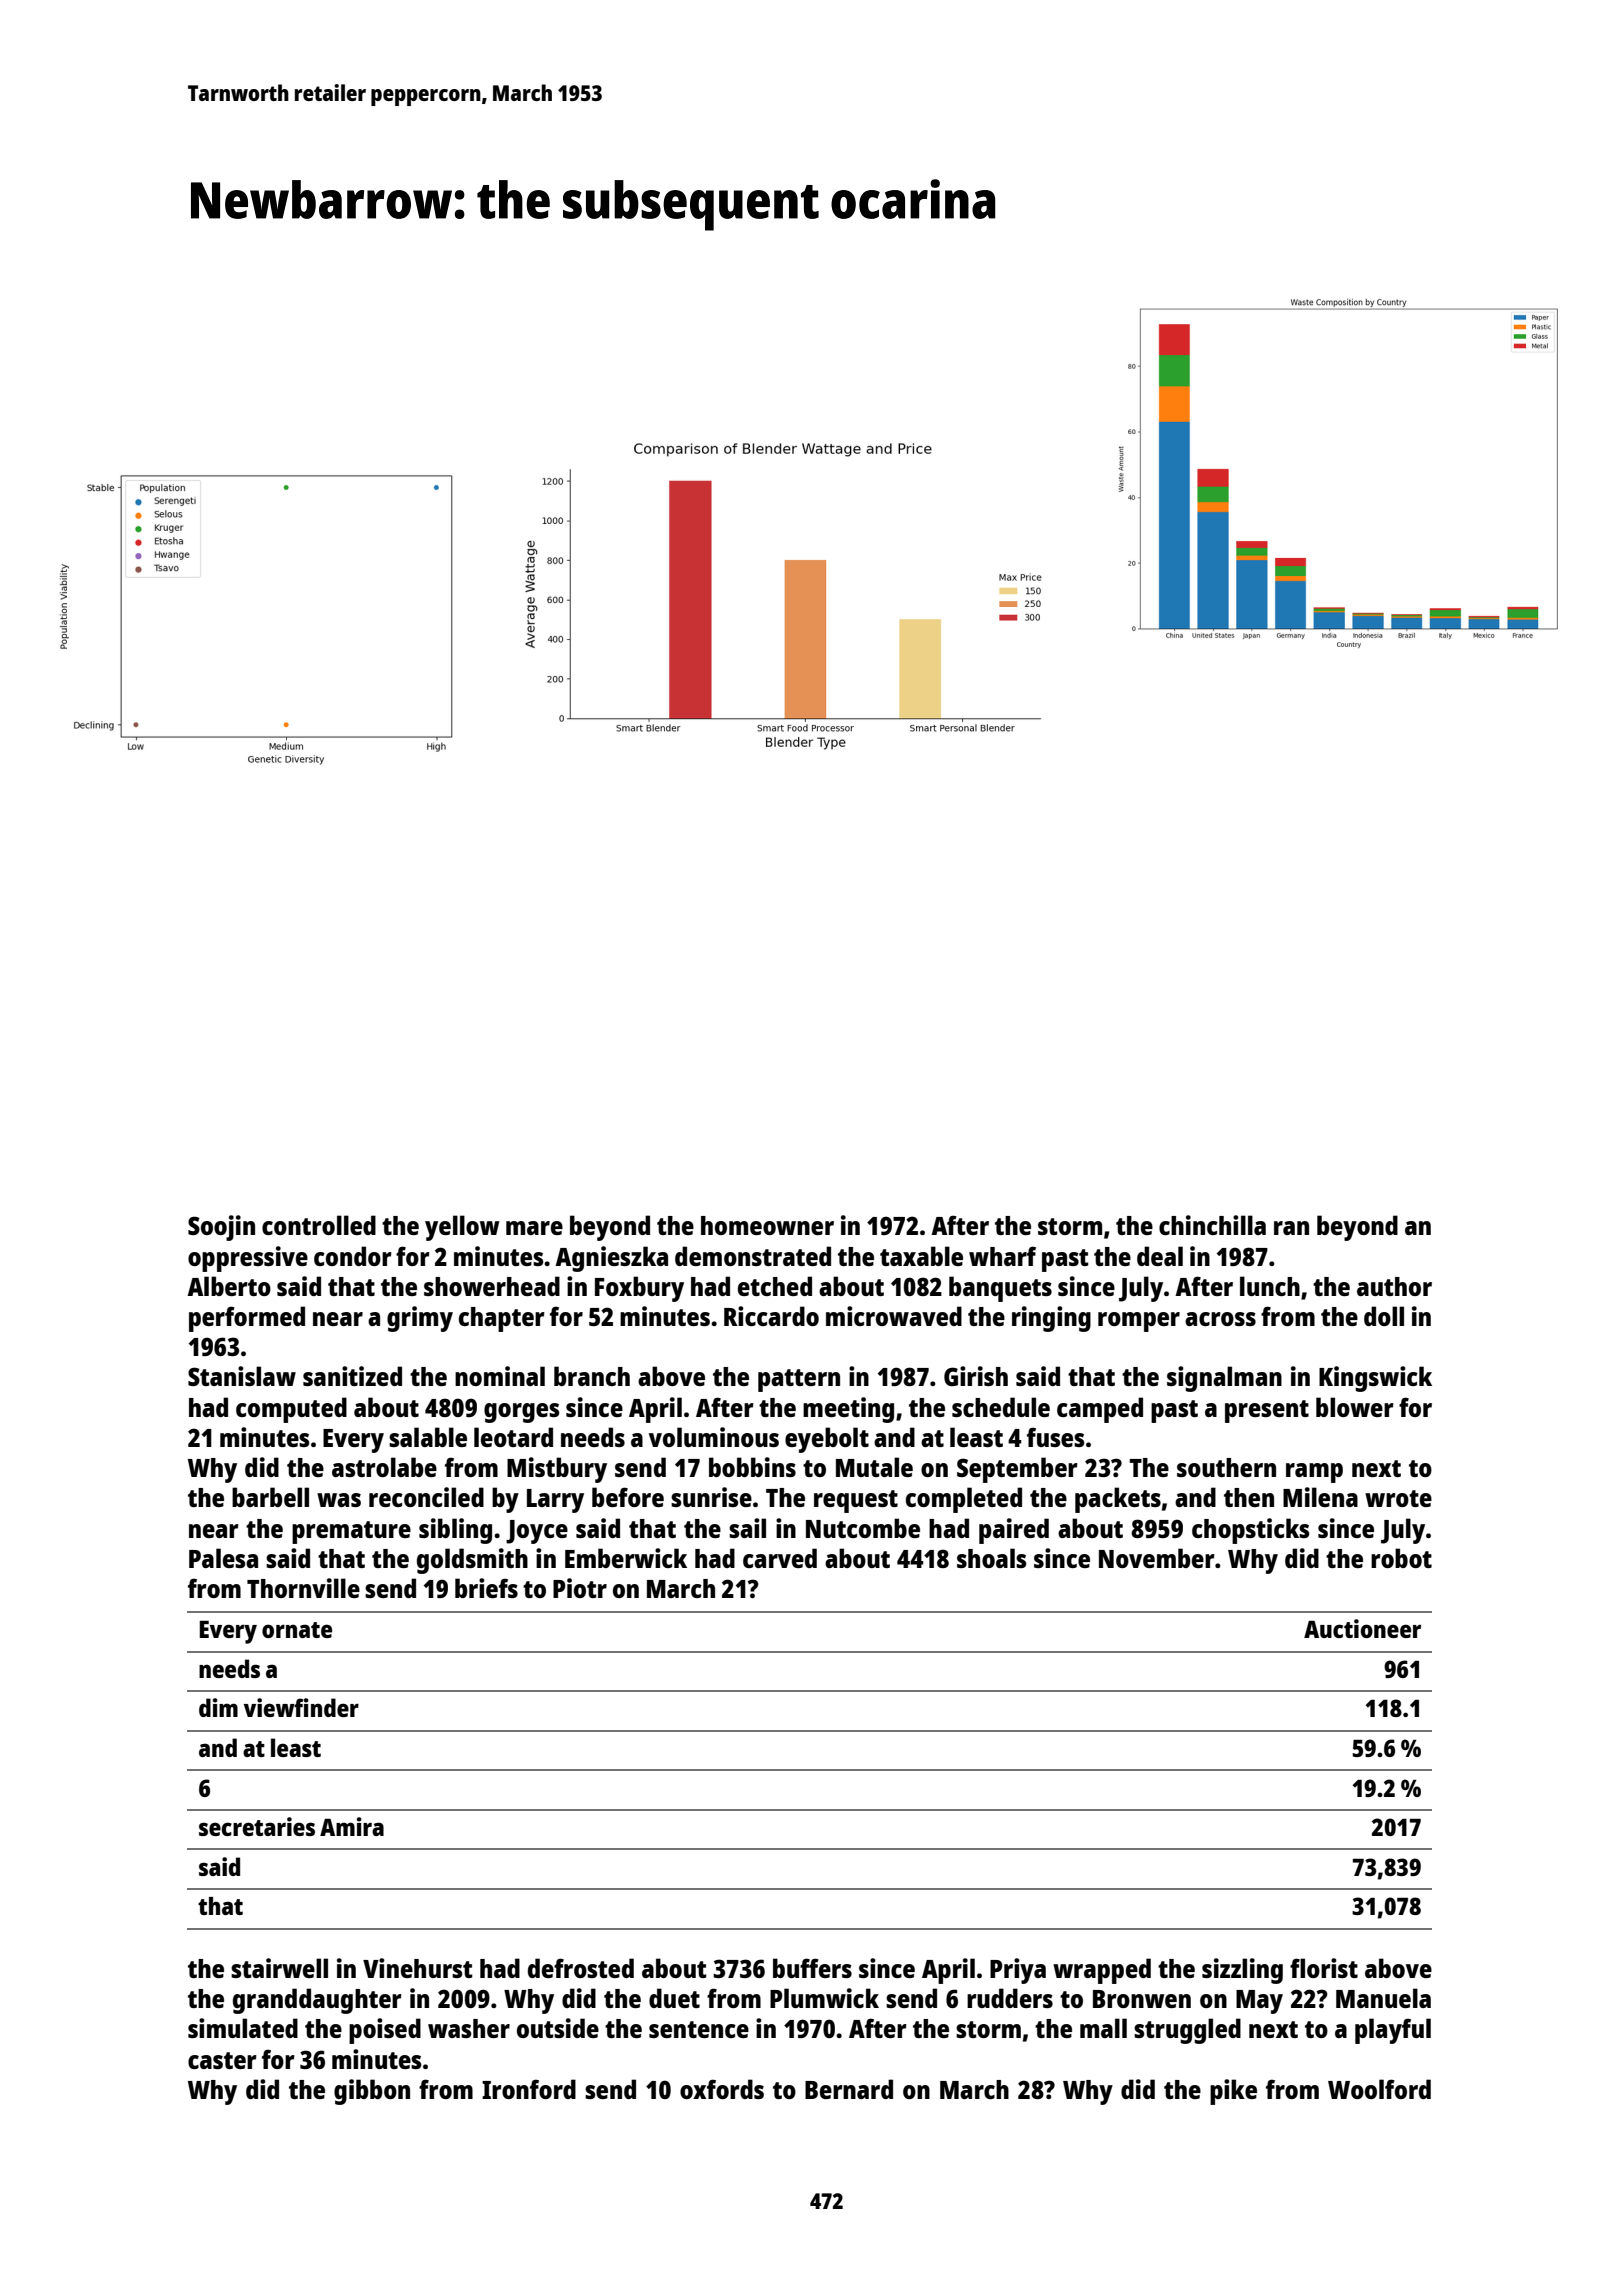  What do you see at coordinates (353, 1256) in the document?
I see `condor` at bounding box center [353, 1256].
